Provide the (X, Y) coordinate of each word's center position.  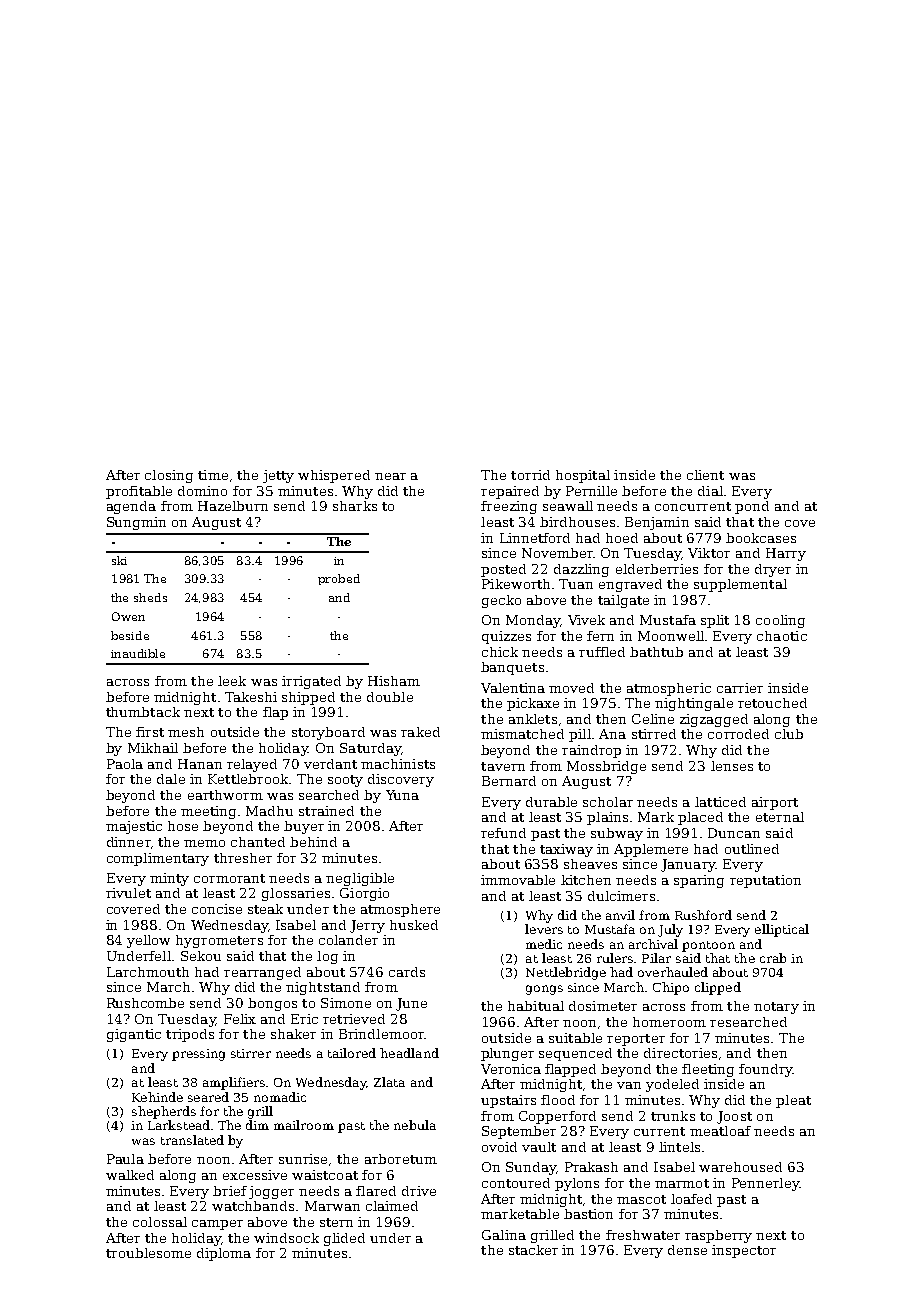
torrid (530, 475)
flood (558, 1100)
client (705, 475)
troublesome (148, 1253)
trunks (673, 1116)
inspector (744, 1251)
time (213, 475)
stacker (533, 1250)
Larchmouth (148, 972)
